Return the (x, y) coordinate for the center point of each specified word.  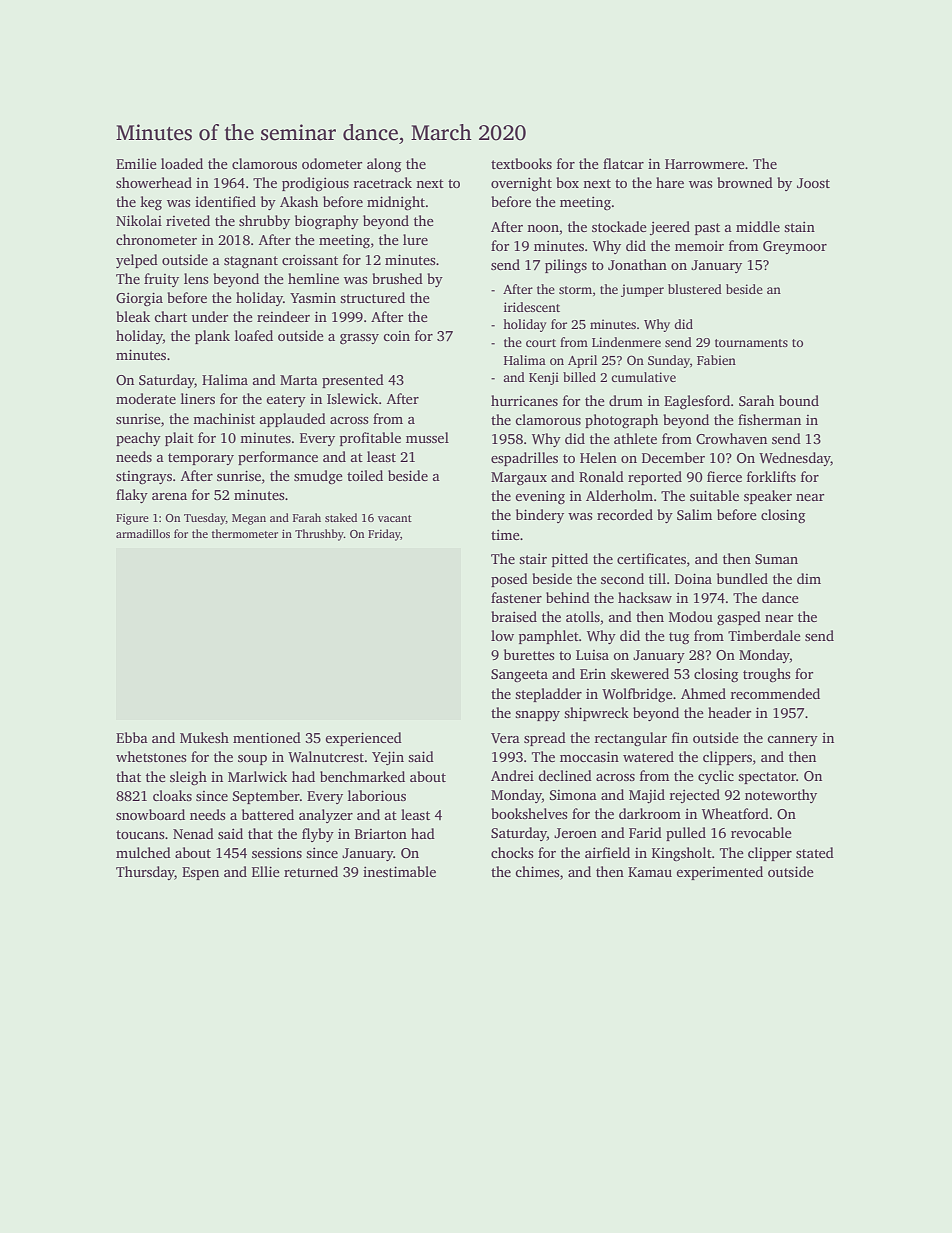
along (384, 165)
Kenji (544, 378)
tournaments (751, 343)
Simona (573, 795)
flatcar (623, 163)
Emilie (136, 163)
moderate (146, 398)
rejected (695, 796)
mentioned (267, 737)
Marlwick (257, 776)
